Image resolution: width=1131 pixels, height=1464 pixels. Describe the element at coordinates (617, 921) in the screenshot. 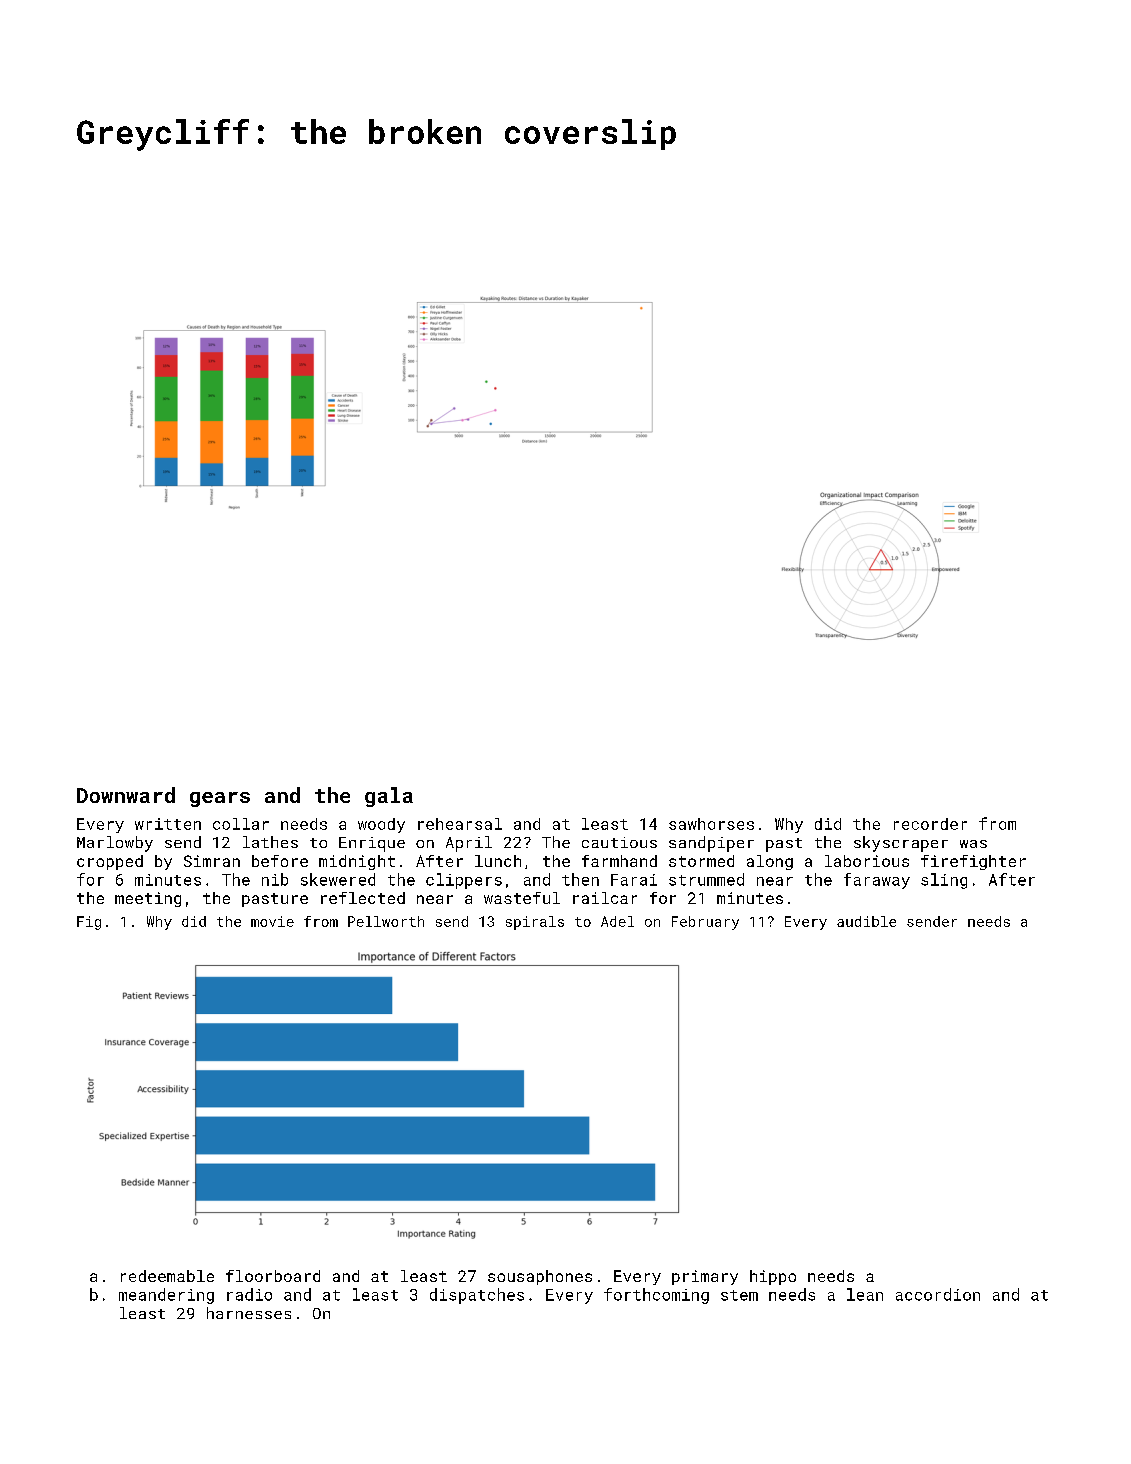

I see `Adel` at that location.
